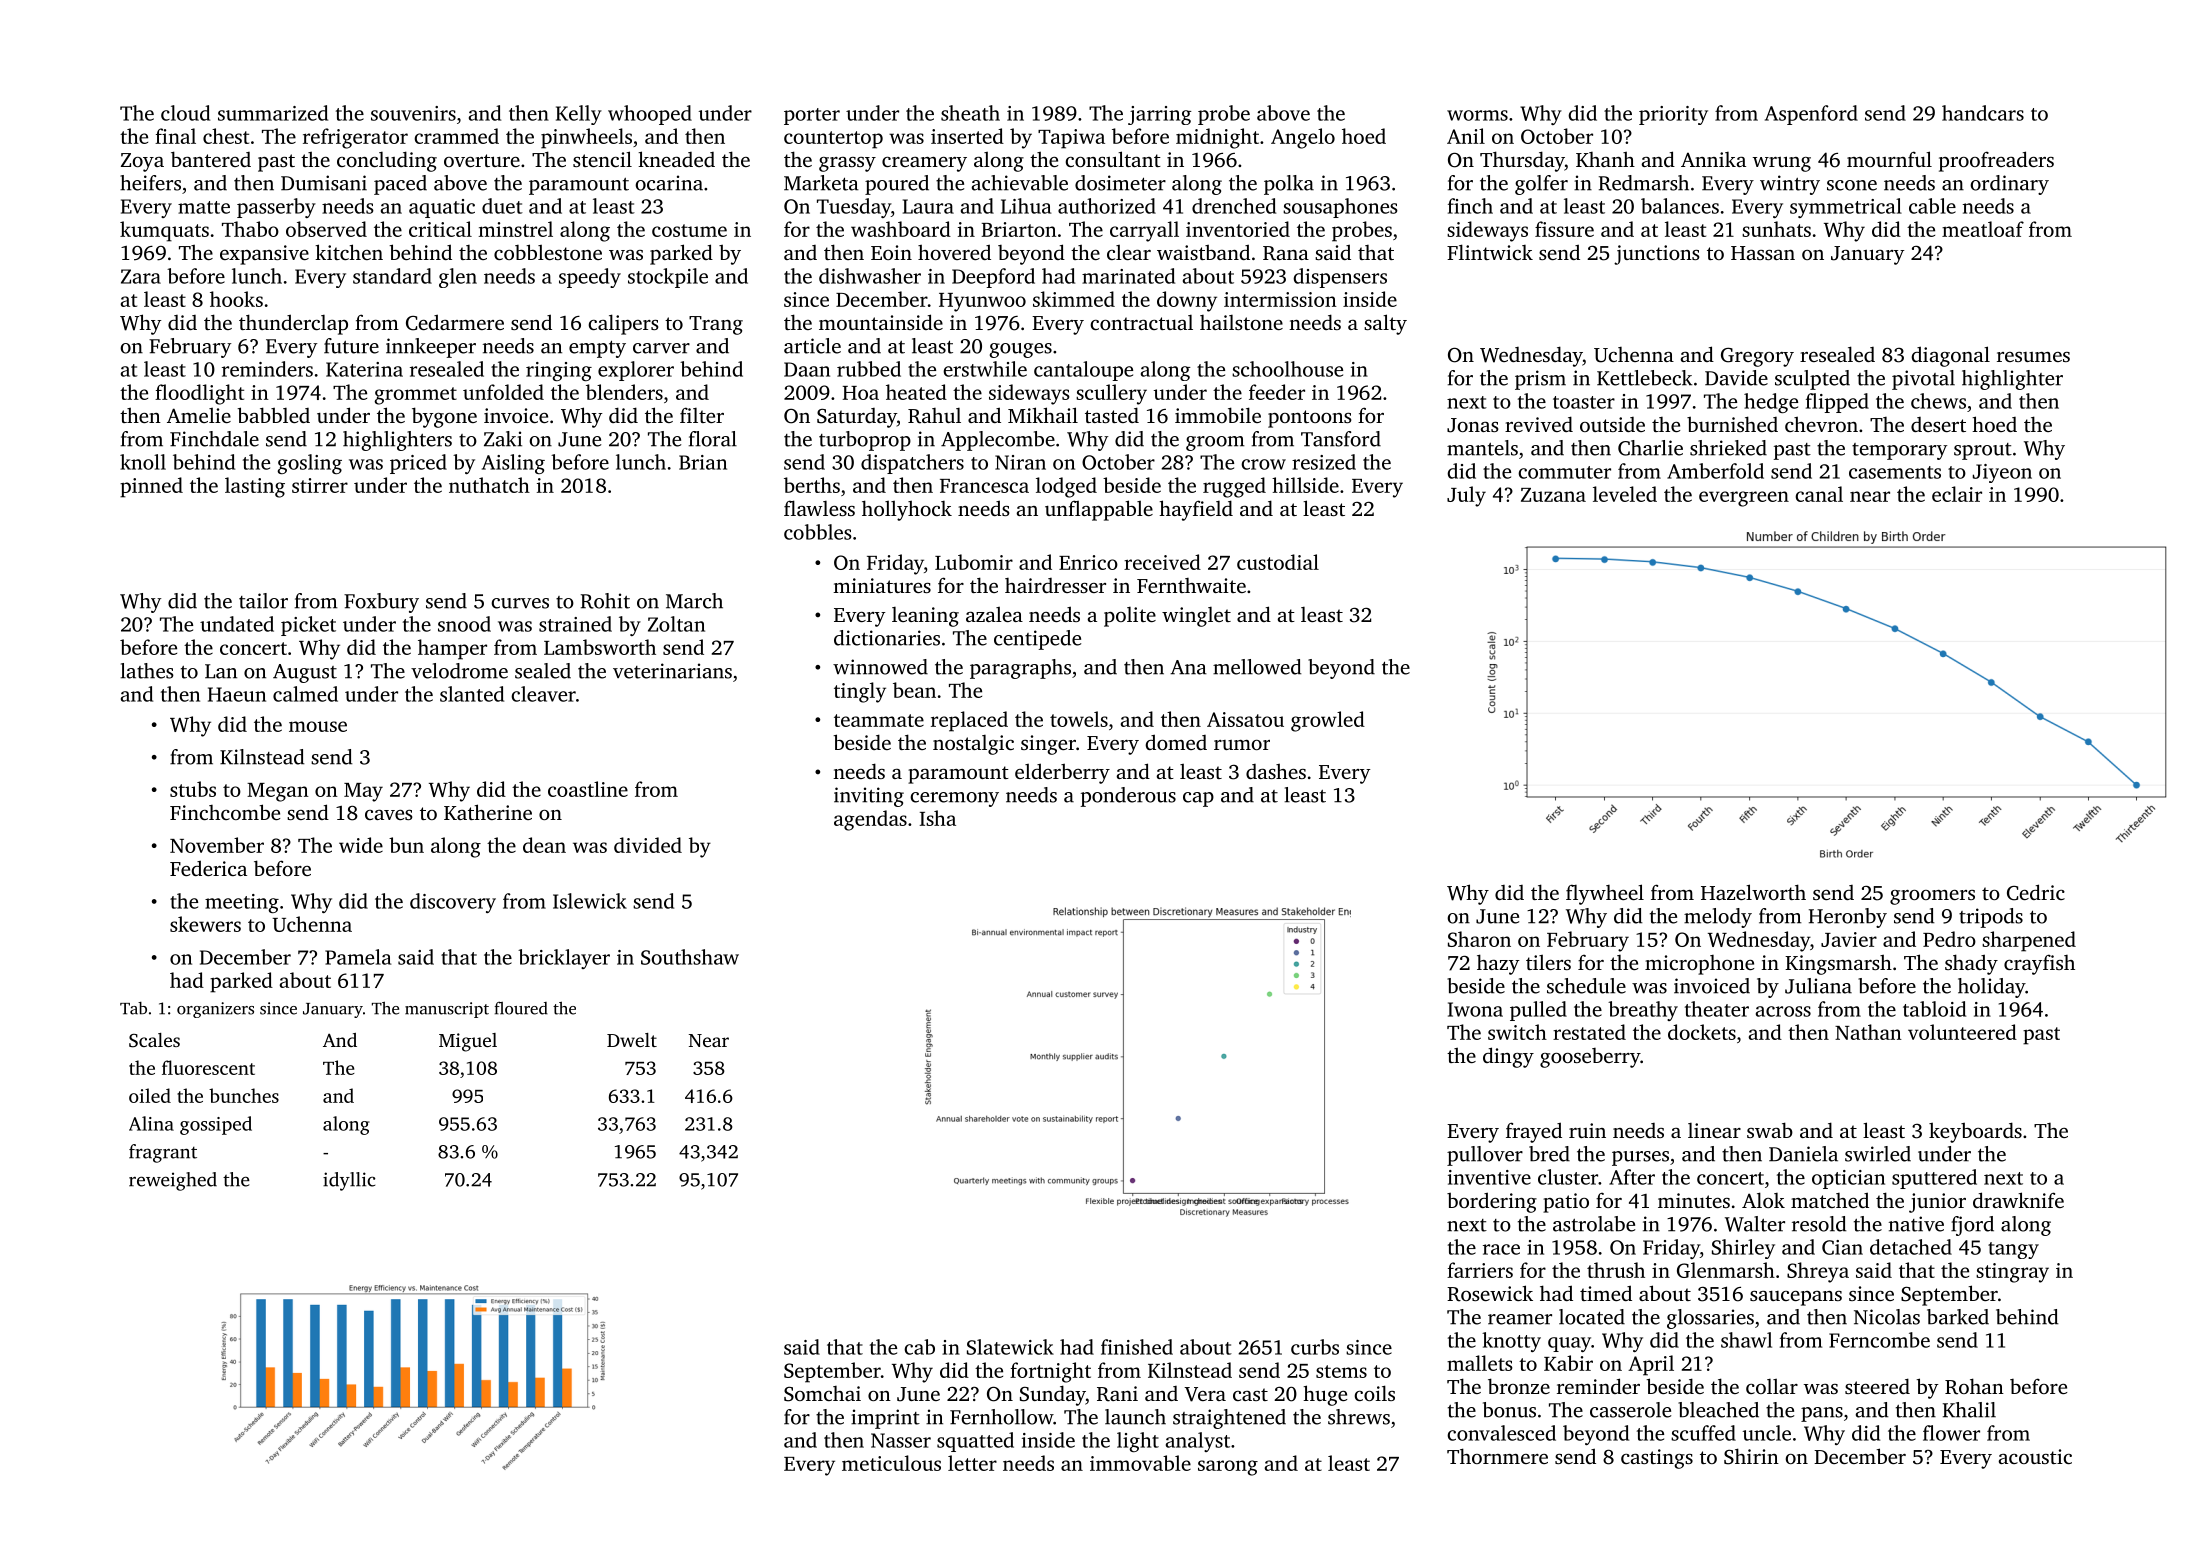 This screenshot has height=1555, width=2199. What do you see at coordinates (415, 396) in the screenshot?
I see `grommet` at bounding box center [415, 396].
